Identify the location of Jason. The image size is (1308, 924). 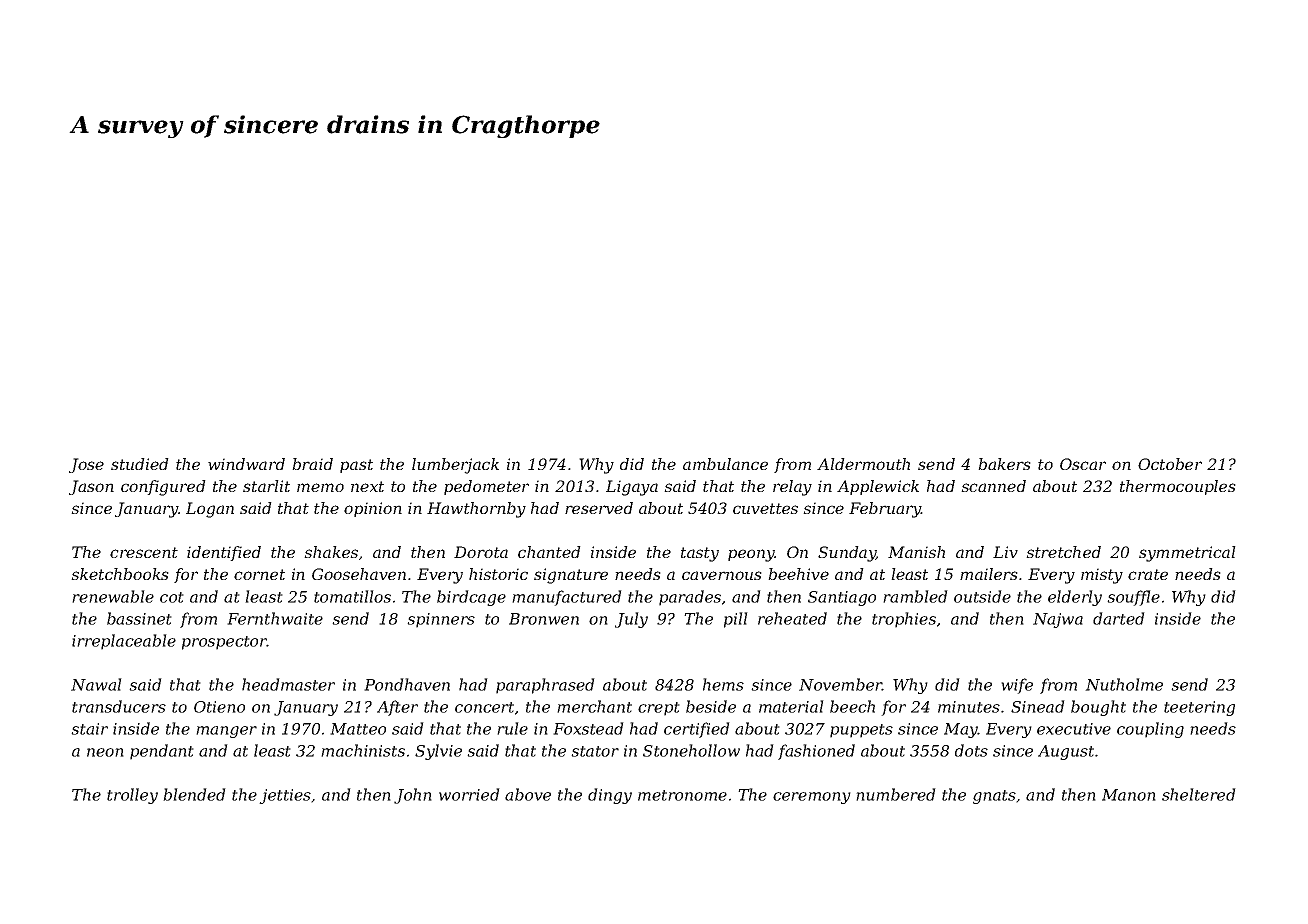
(91, 487).
